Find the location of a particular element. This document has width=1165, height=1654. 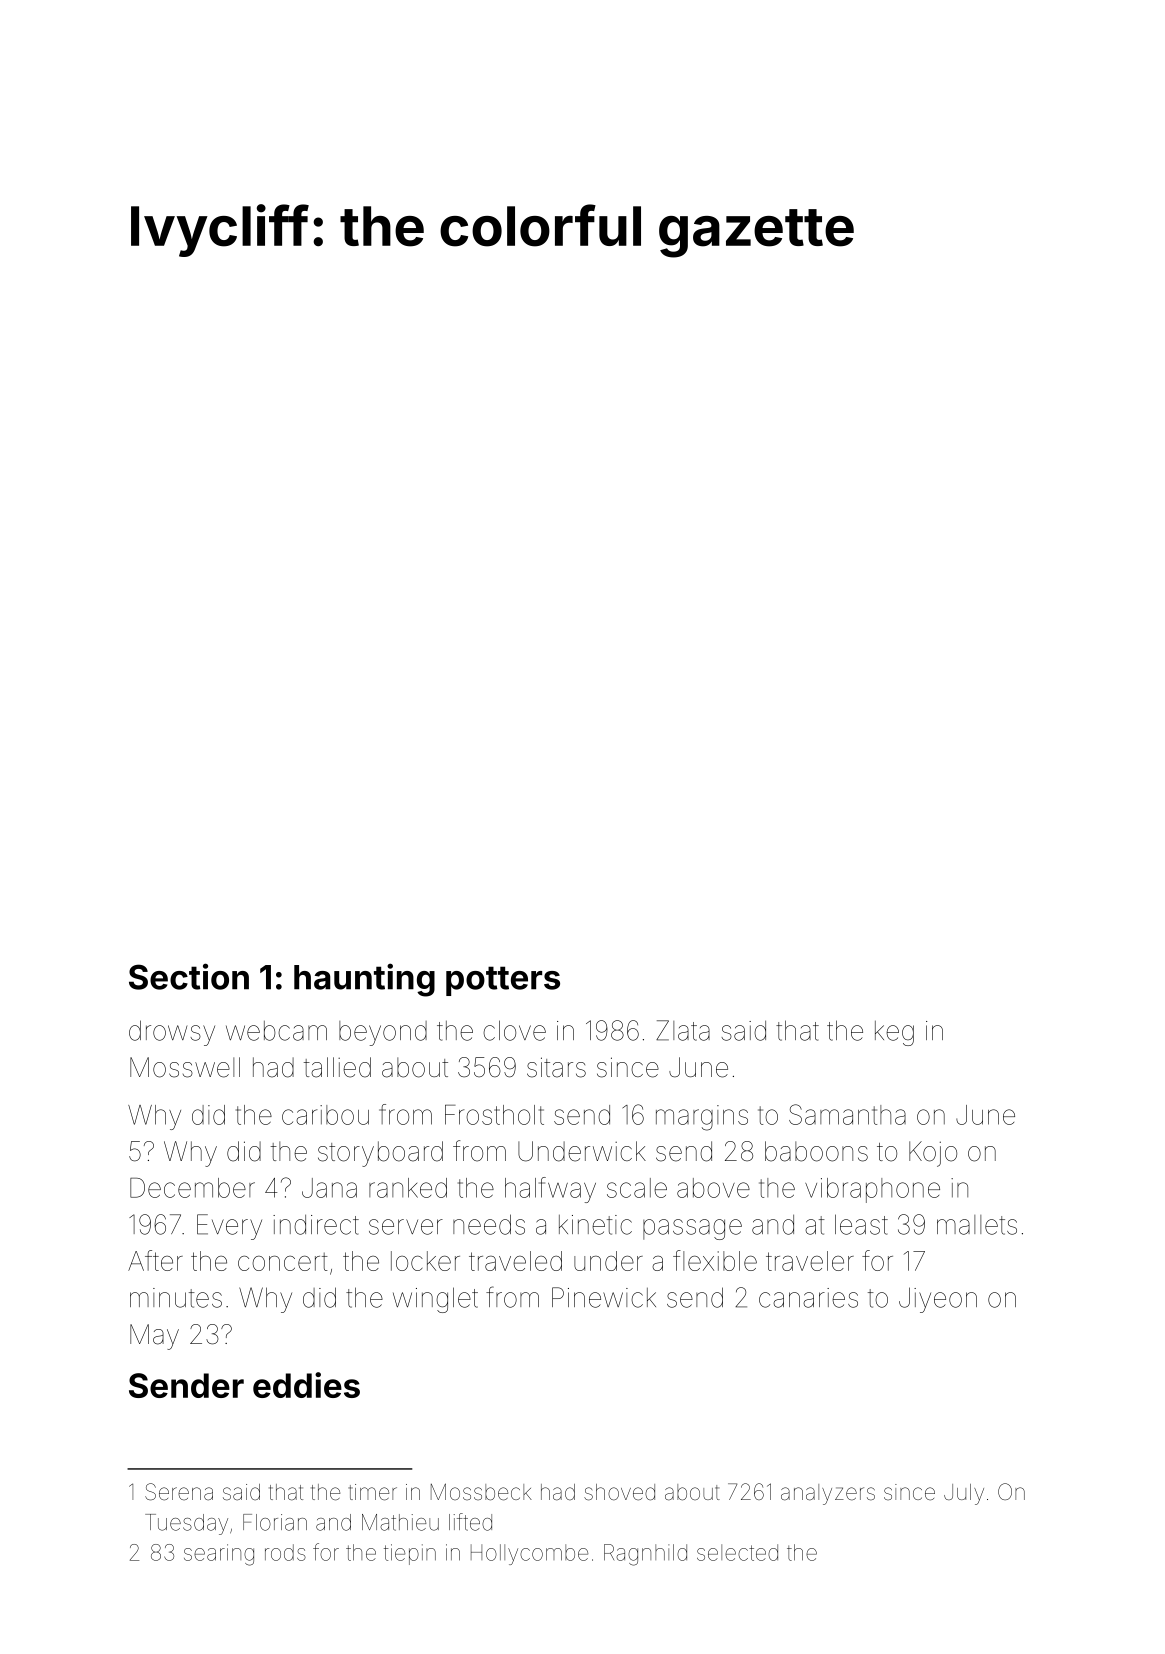

haunting is located at coordinates (364, 980).
